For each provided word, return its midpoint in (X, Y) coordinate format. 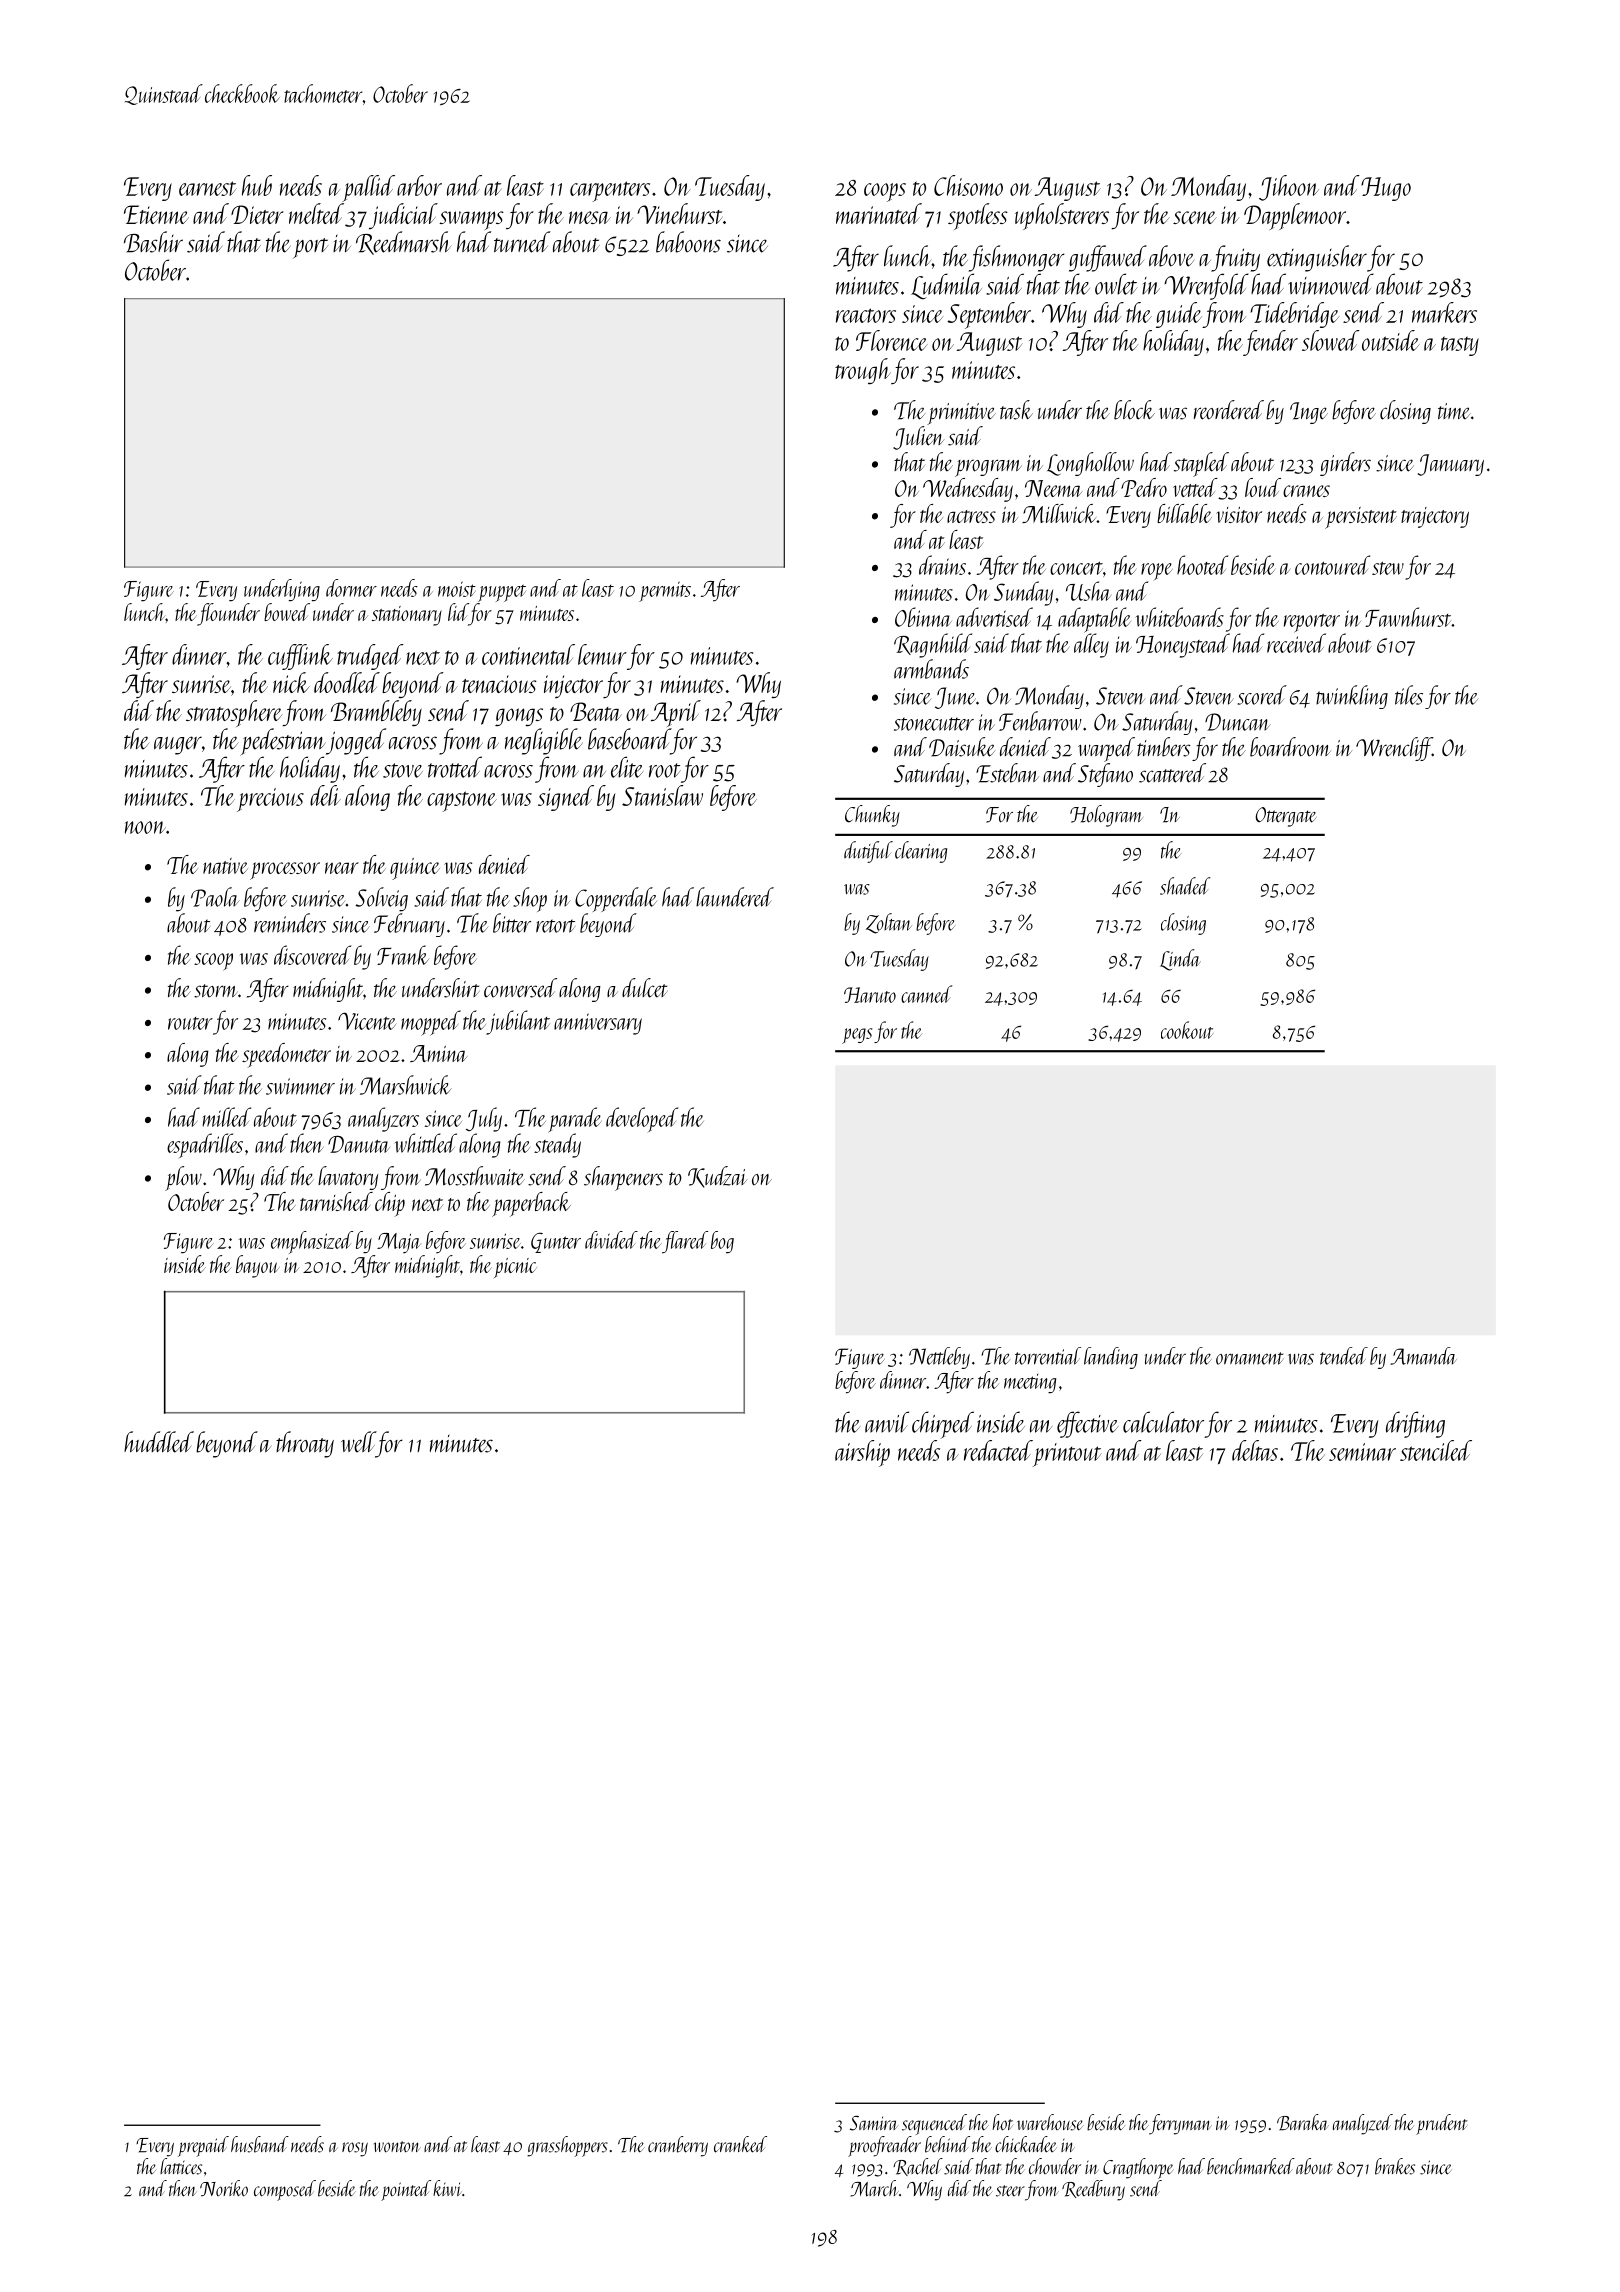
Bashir (153, 242)
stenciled (1436, 1450)
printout (1067, 1455)
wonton (397, 2146)
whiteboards (1180, 617)
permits (665, 591)
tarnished (336, 1201)
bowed (287, 612)
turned (522, 242)
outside (1391, 340)
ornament (1250, 1358)
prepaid (203, 2146)
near (342, 868)
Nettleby (939, 1358)
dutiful (868, 852)
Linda (1180, 960)
